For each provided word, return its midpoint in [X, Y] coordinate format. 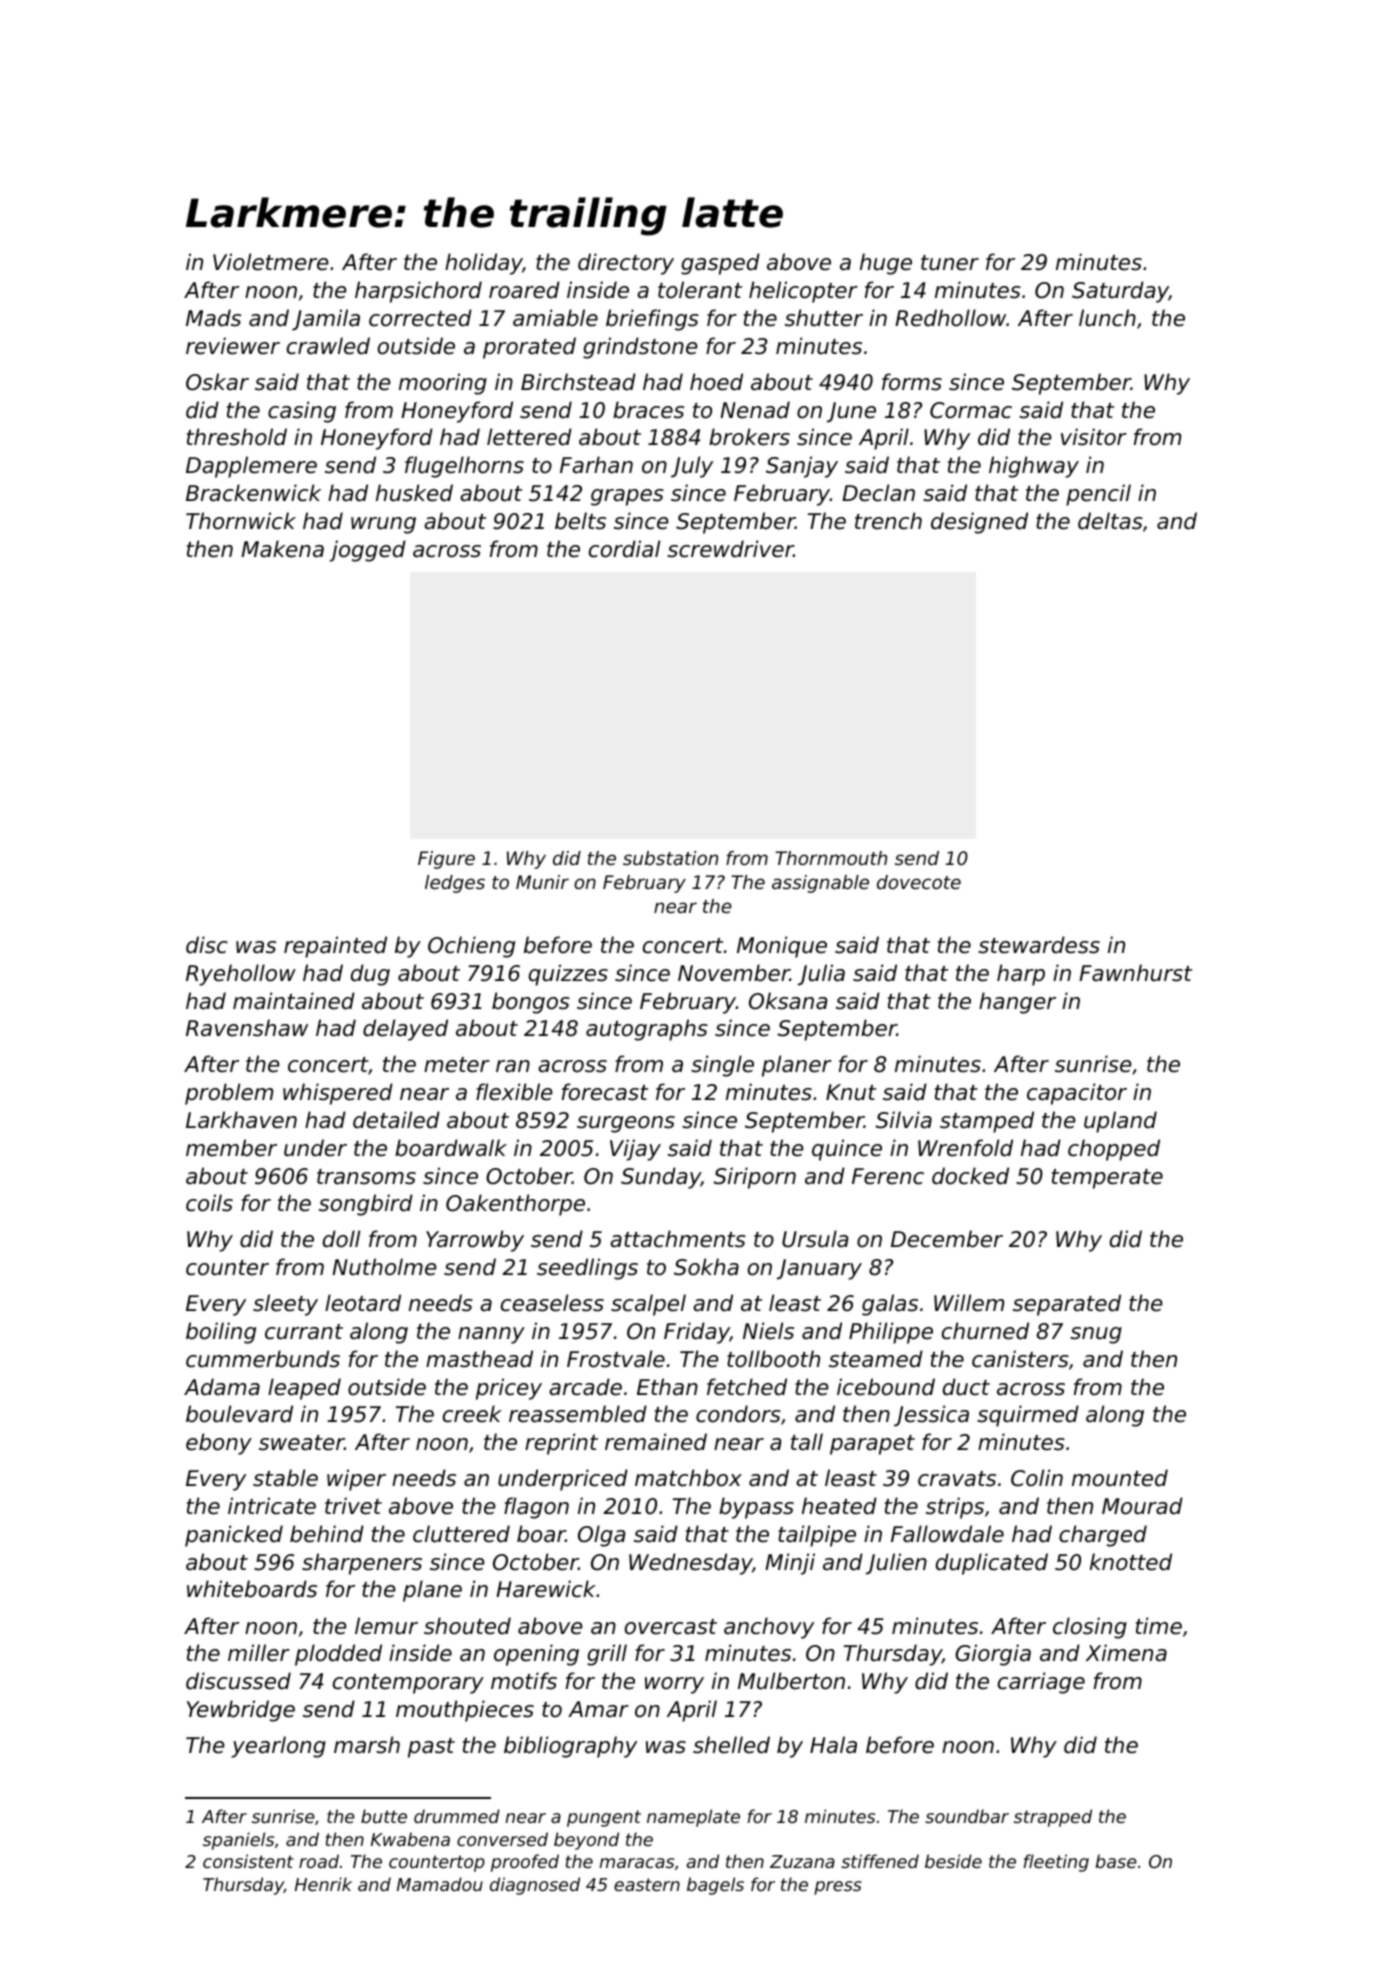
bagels [715, 1886]
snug [1096, 1335]
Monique [782, 947]
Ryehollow [241, 975]
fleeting [1056, 1863]
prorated [529, 348]
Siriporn [755, 1178]
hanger [1017, 1003]
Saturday [1120, 292]
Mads [213, 318]
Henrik [323, 1884]
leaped [304, 1389]
